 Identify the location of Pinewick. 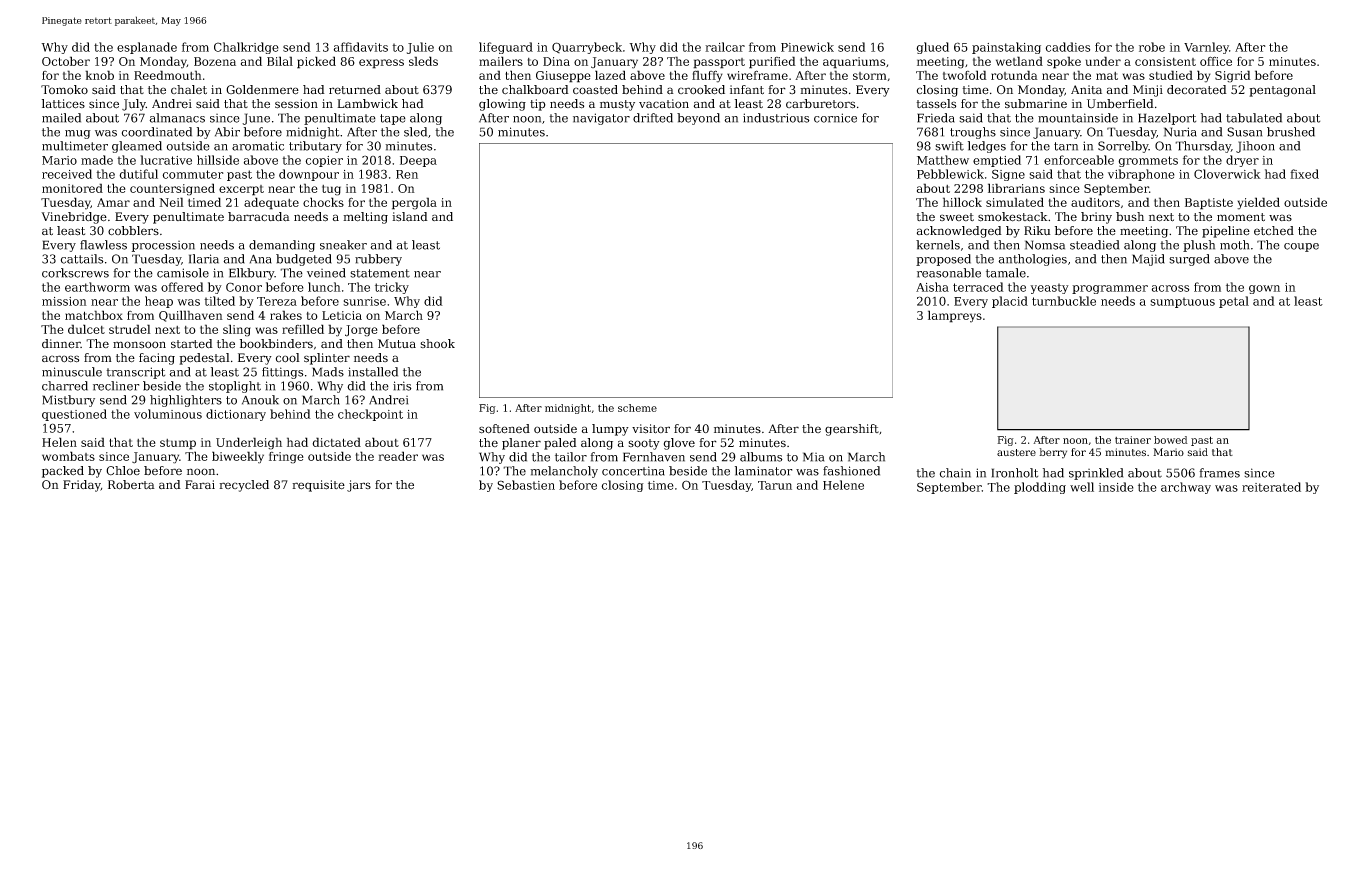
(807, 47).
